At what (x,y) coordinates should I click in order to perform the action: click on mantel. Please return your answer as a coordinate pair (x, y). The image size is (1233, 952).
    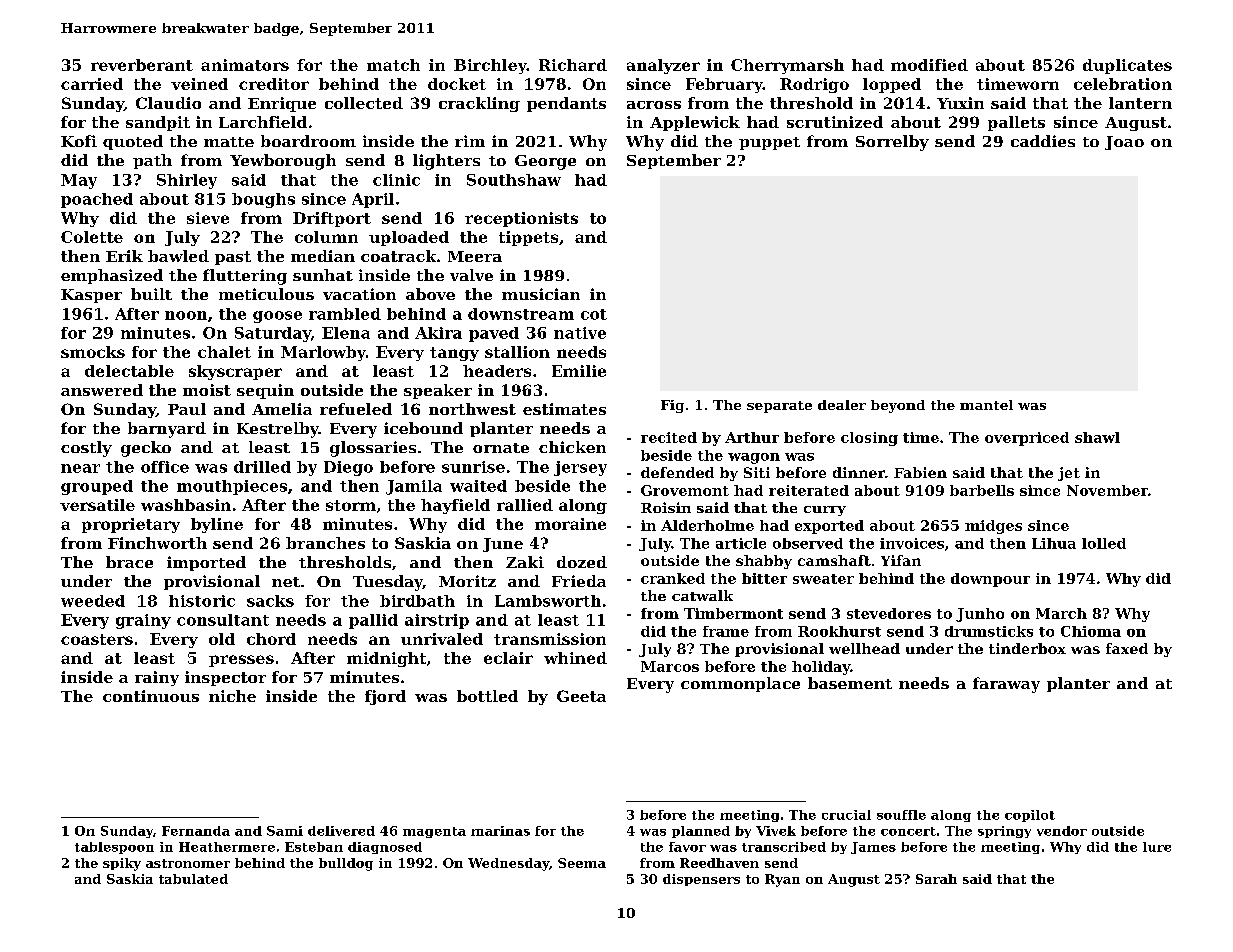
    Looking at the image, I should click on (986, 405).
